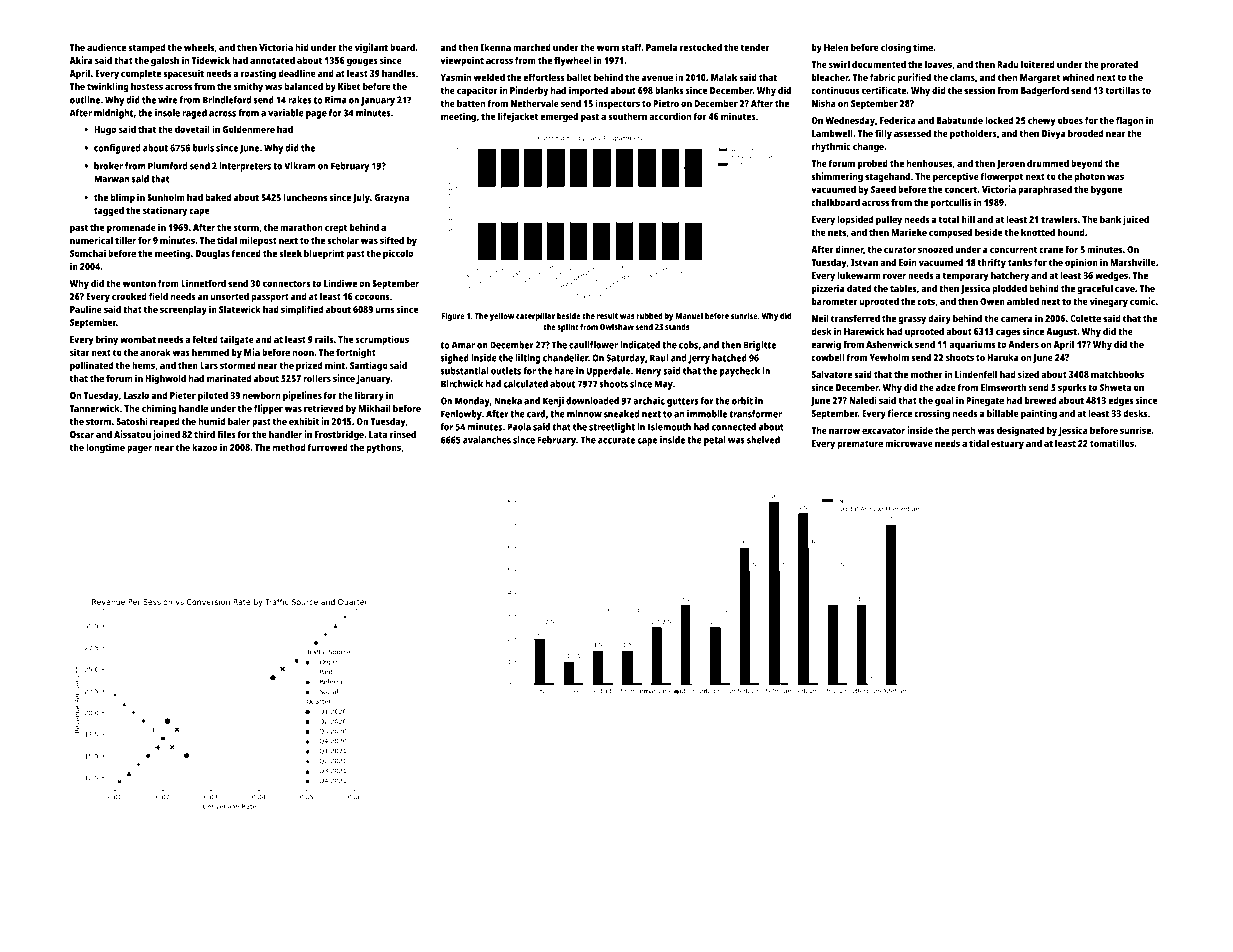  What do you see at coordinates (209, 365) in the screenshot?
I see `Lars` at bounding box center [209, 365].
